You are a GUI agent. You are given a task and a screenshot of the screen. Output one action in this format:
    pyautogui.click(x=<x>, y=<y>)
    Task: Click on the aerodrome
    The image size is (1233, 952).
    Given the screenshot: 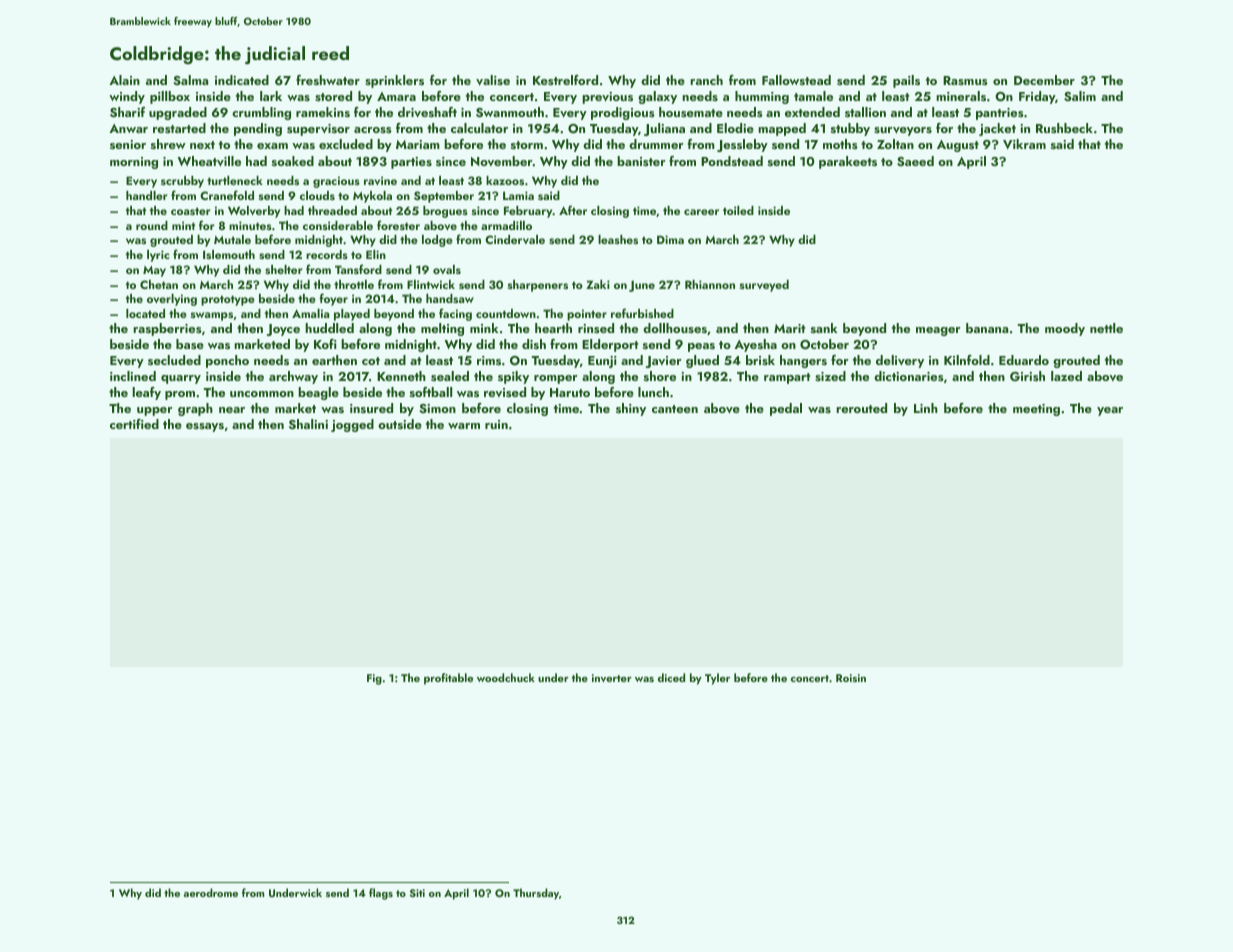 What is the action you would take?
    pyautogui.click(x=211, y=892)
